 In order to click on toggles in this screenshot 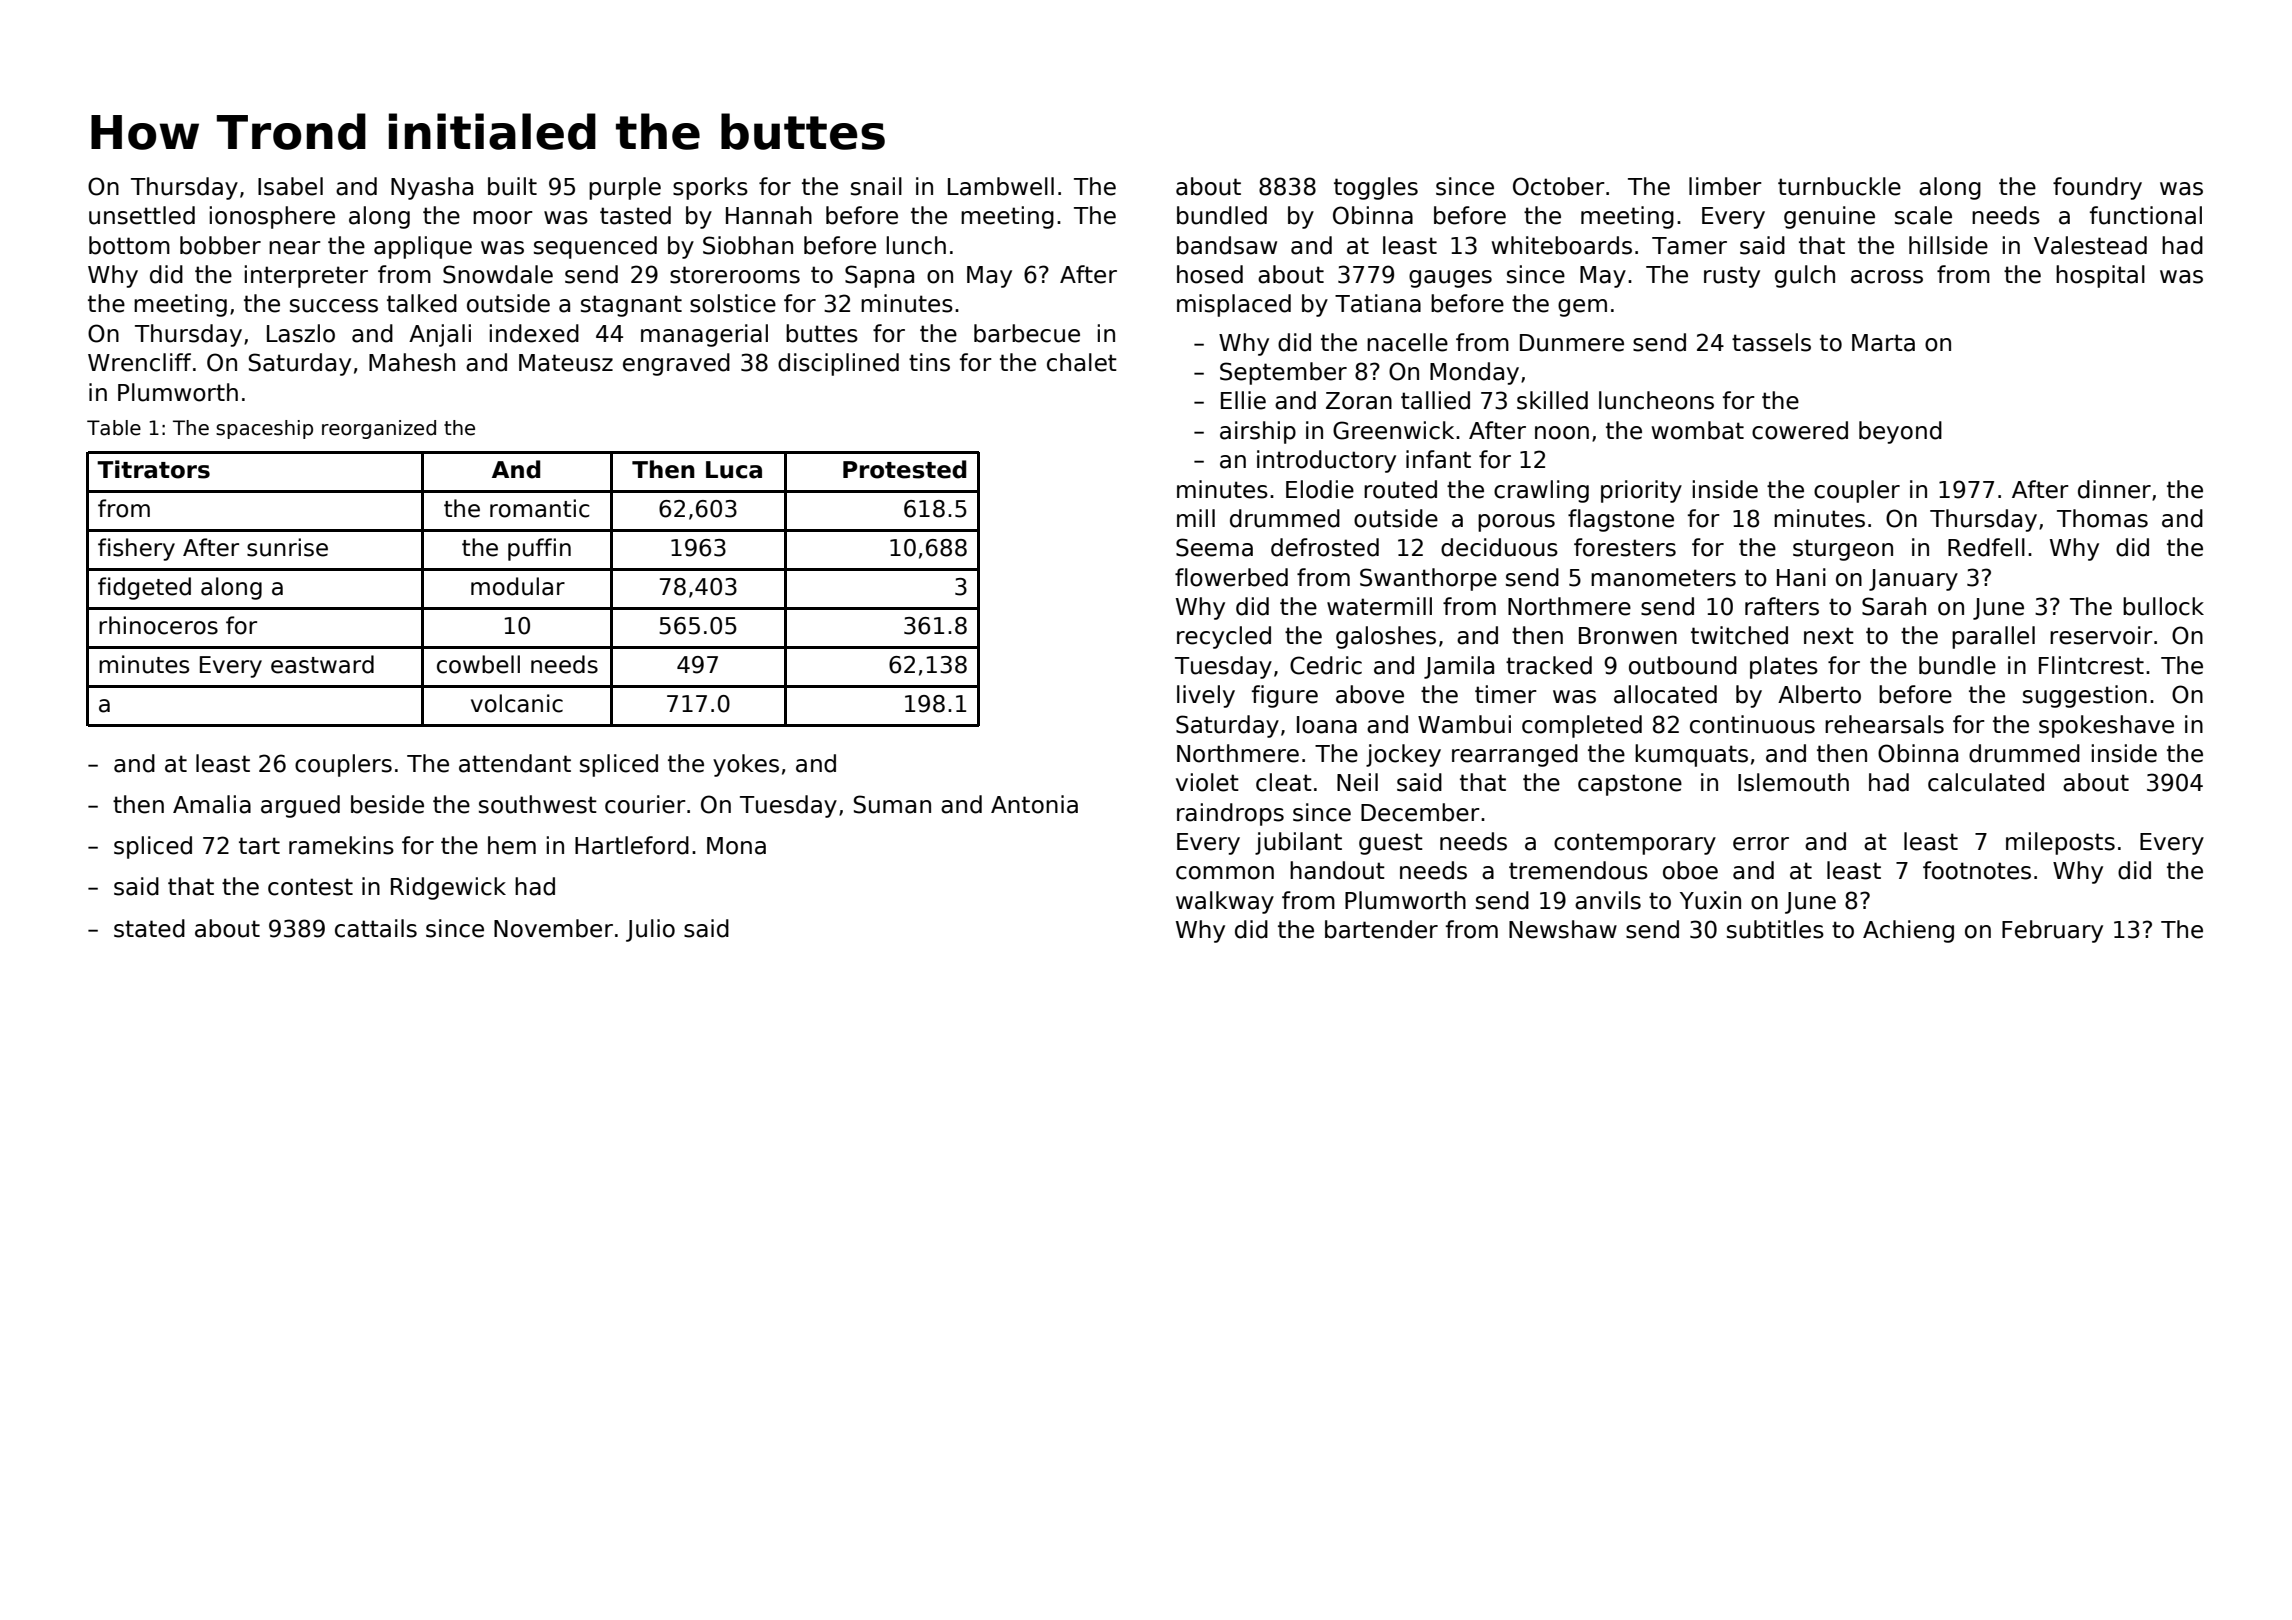, I will do `click(1376, 188)`.
